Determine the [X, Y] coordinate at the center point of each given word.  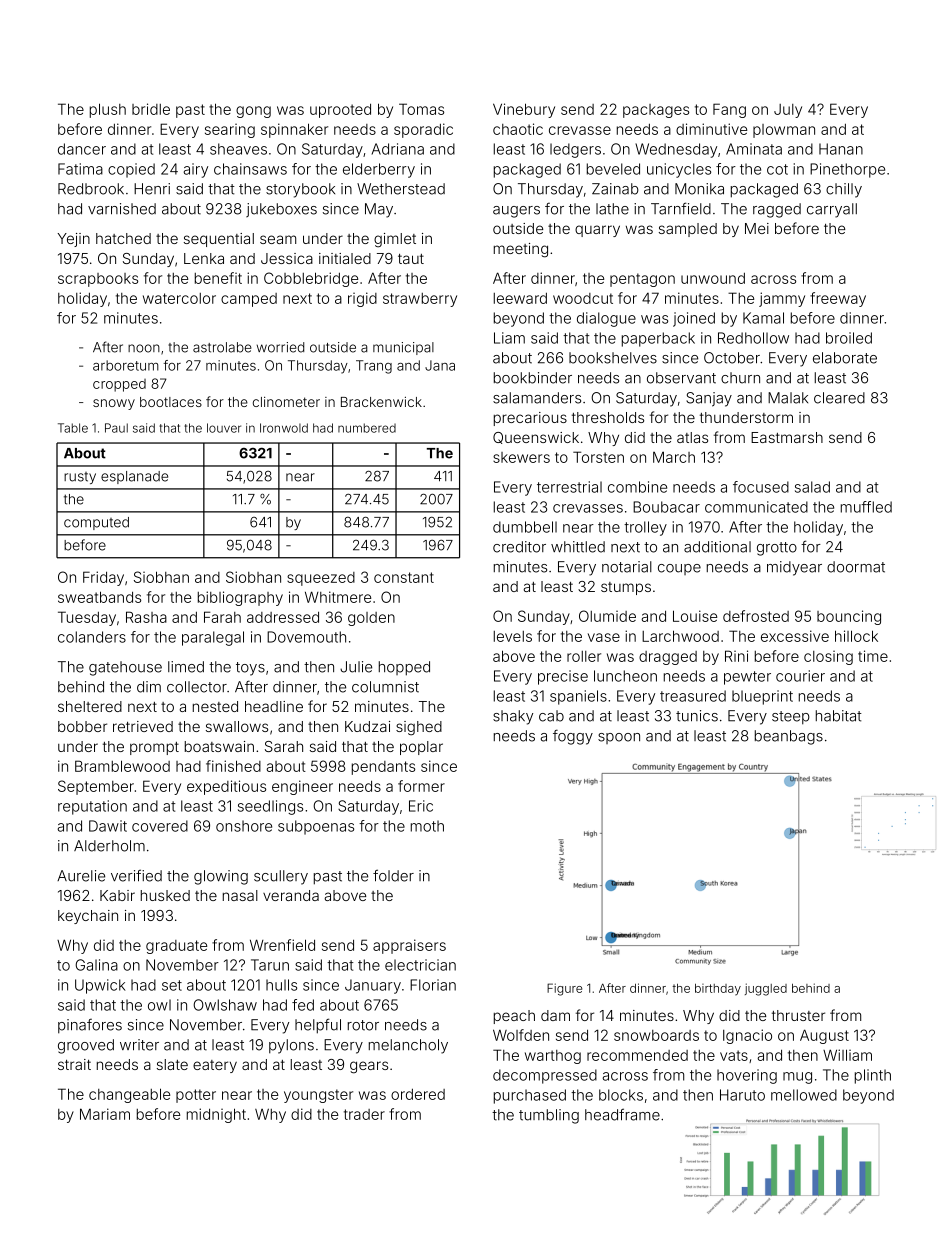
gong [253, 112]
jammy [782, 299]
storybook [300, 190]
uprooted [340, 110]
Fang [729, 110]
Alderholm [109, 846]
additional [717, 547]
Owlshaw [225, 1005]
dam [555, 1015]
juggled [766, 989]
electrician [420, 965]
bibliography [240, 598]
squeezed [321, 579]
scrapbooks [98, 280]
